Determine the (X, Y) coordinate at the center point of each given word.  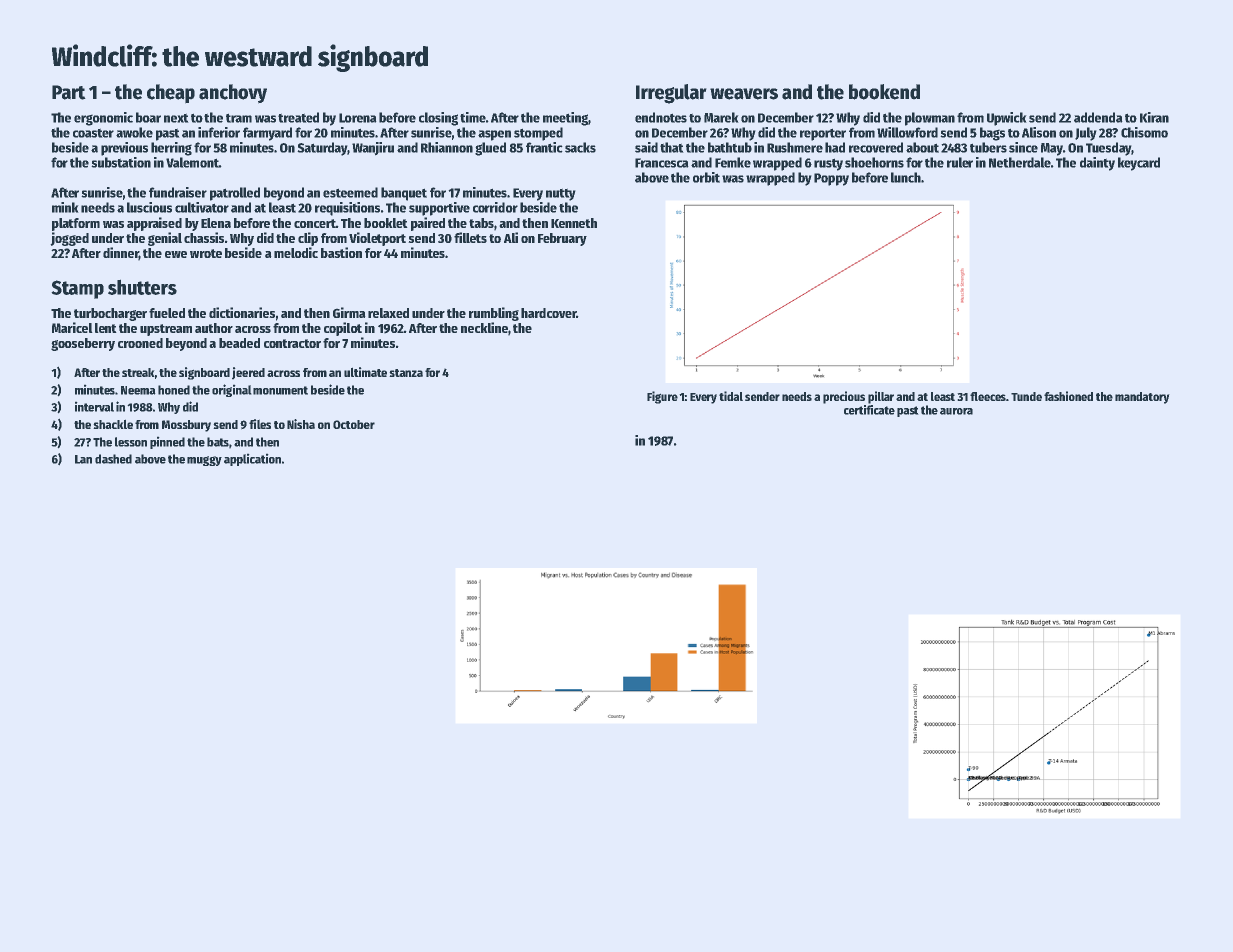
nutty (561, 194)
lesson (131, 442)
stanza (406, 373)
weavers (744, 94)
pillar (881, 397)
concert (315, 223)
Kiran (1154, 117)
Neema (138, 390)
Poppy (831, 179)
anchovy (233, 94)
